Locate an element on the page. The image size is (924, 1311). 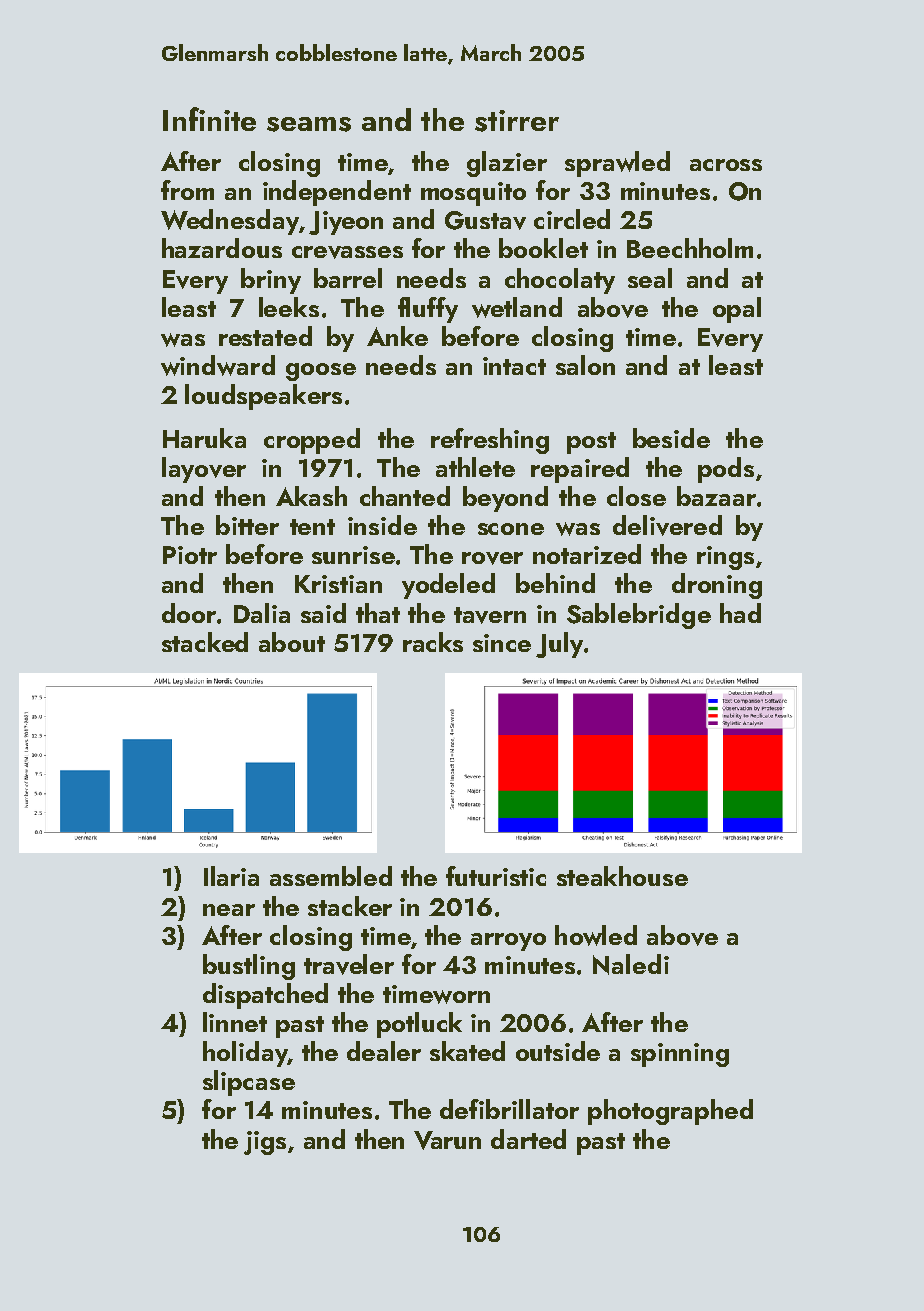
jigs is located at coordinates (265, 1143).
